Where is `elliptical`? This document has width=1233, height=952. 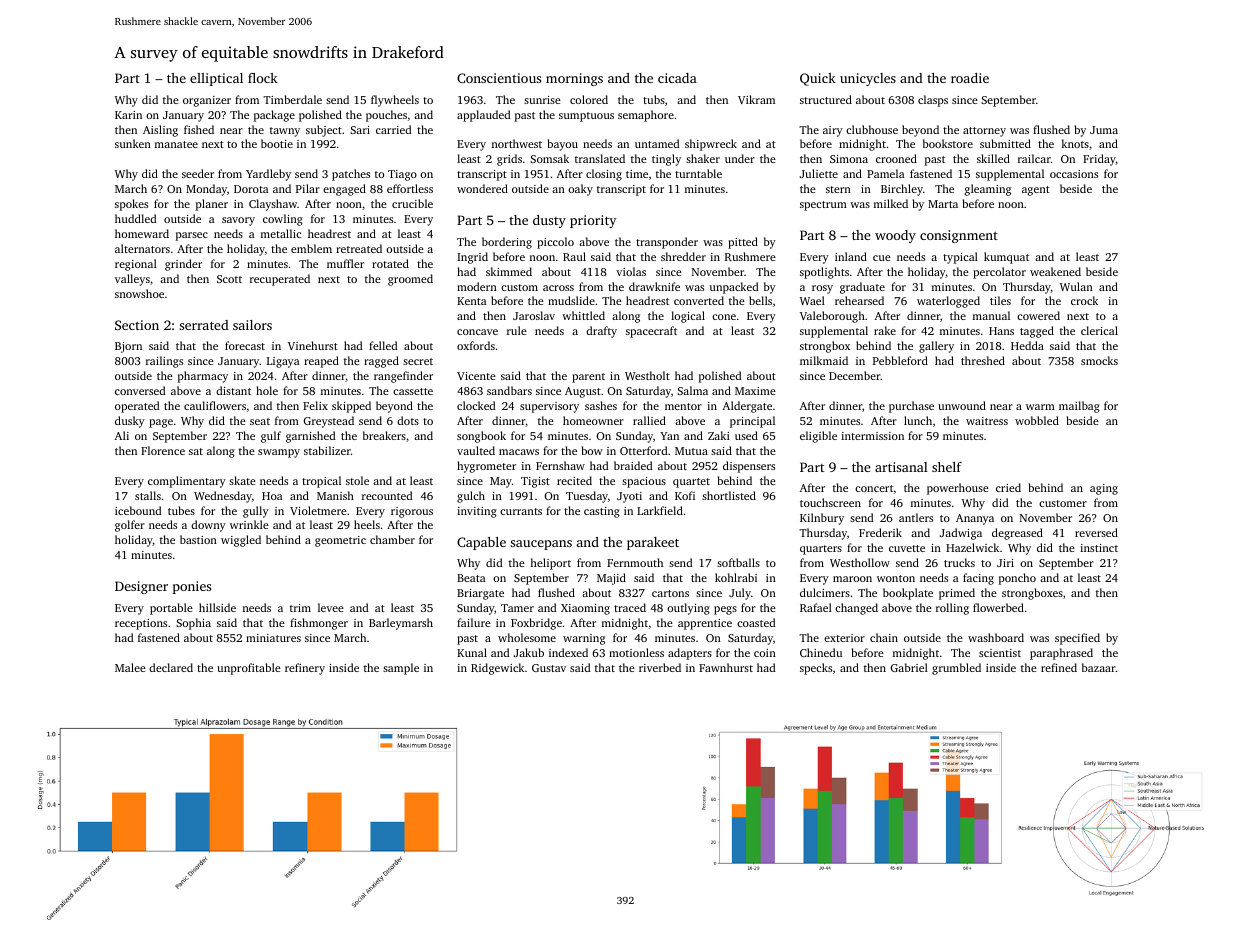
elliptical is located at coordinates (216, 79).
